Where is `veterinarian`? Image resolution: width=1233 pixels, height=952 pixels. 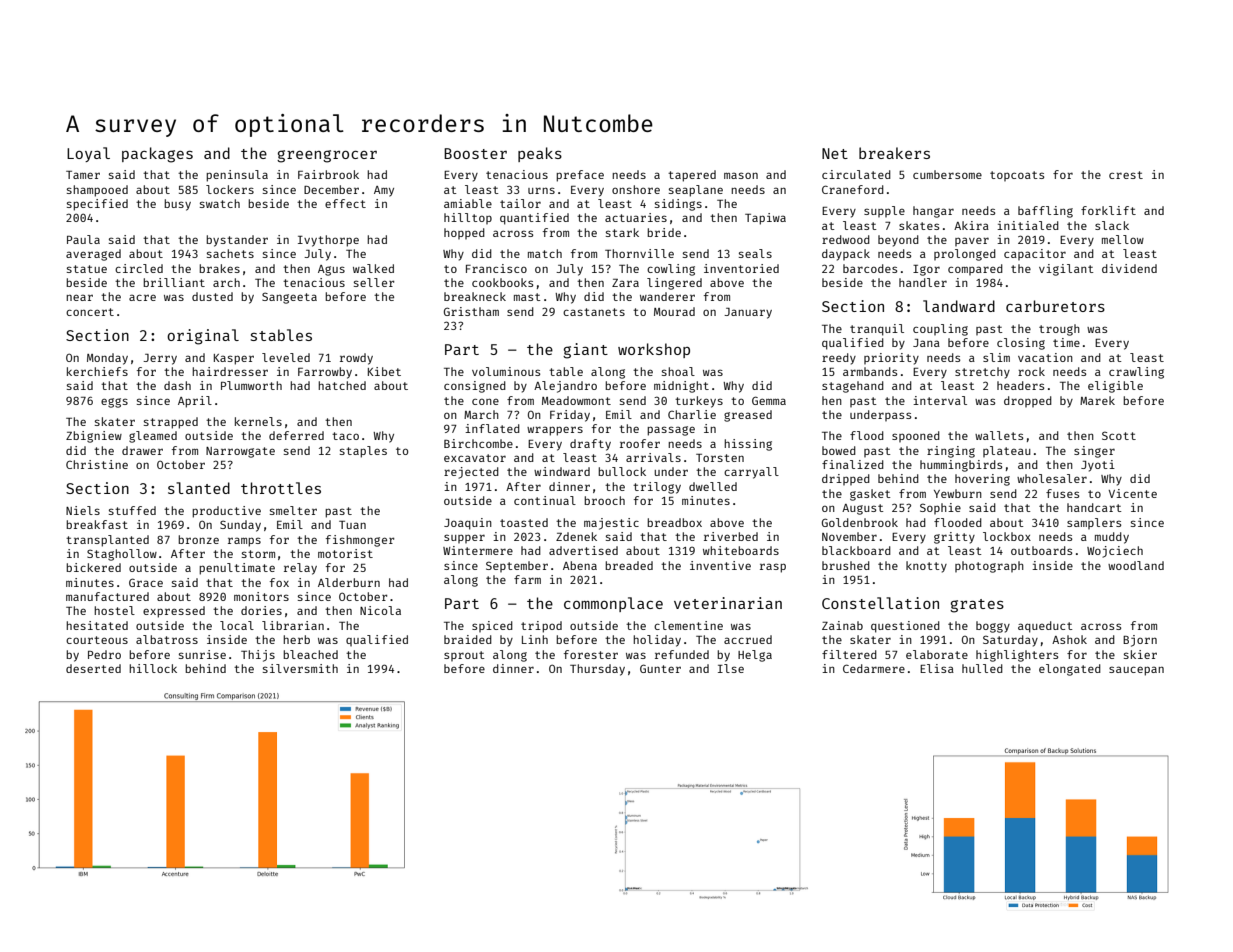 veterinarian is located at coordinates (728, 603).
